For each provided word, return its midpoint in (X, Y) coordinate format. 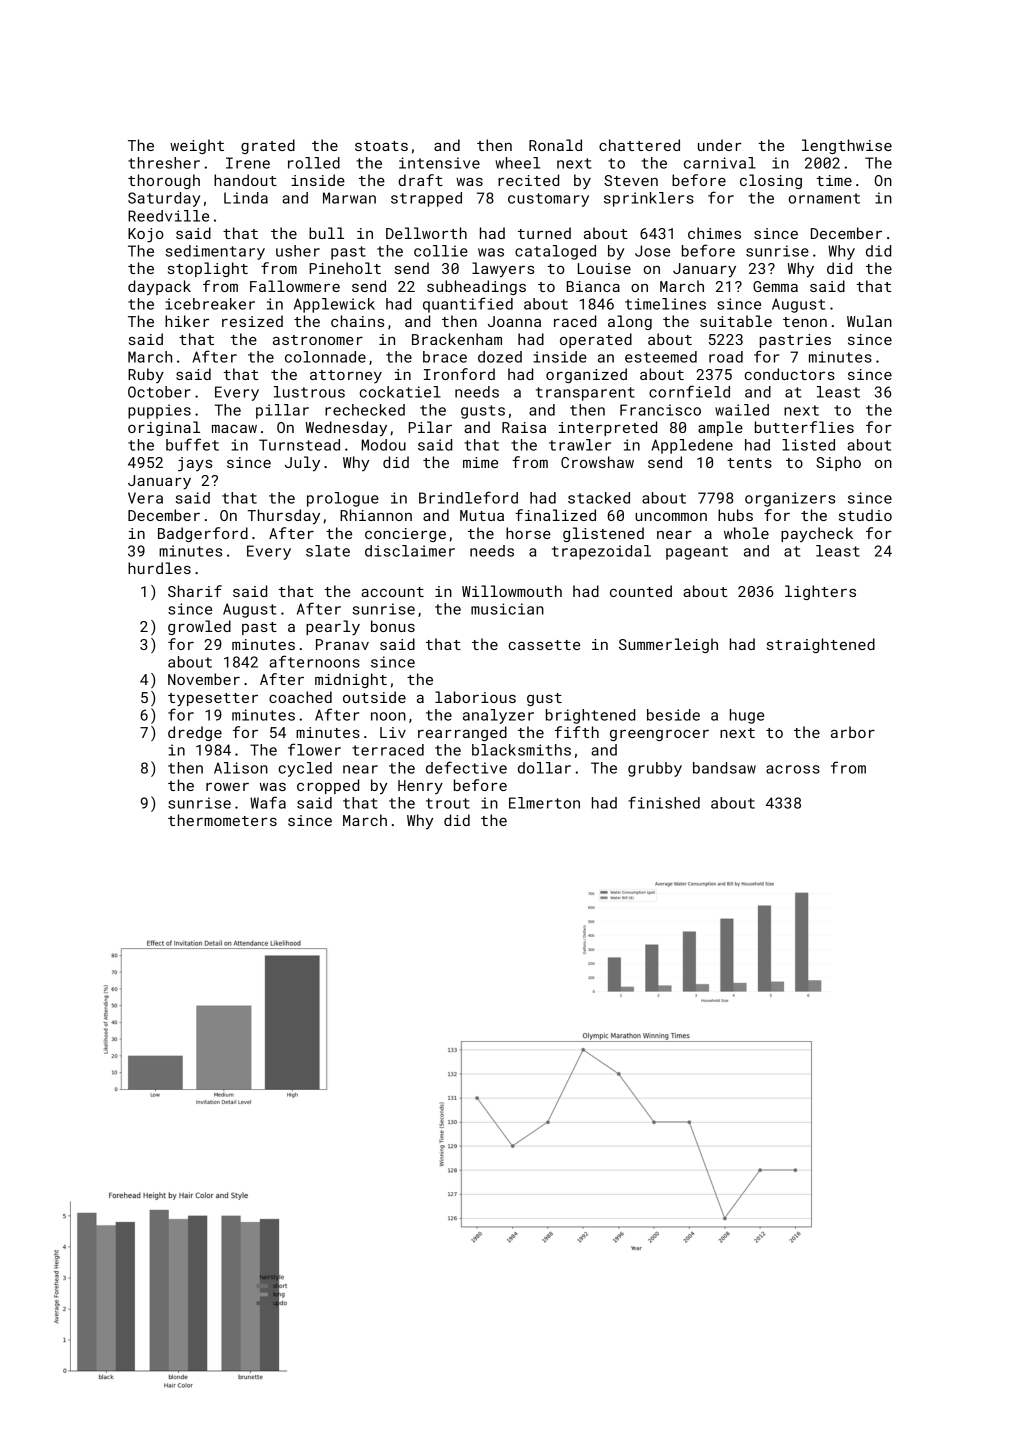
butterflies (804, 427)
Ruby (146, 375)
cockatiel (400, 392)
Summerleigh (668, 645)
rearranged (462, 733)
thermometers (222, 820)
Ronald (555, 145)
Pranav (342, 644)
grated (268, 146)
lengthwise (847, 146)
